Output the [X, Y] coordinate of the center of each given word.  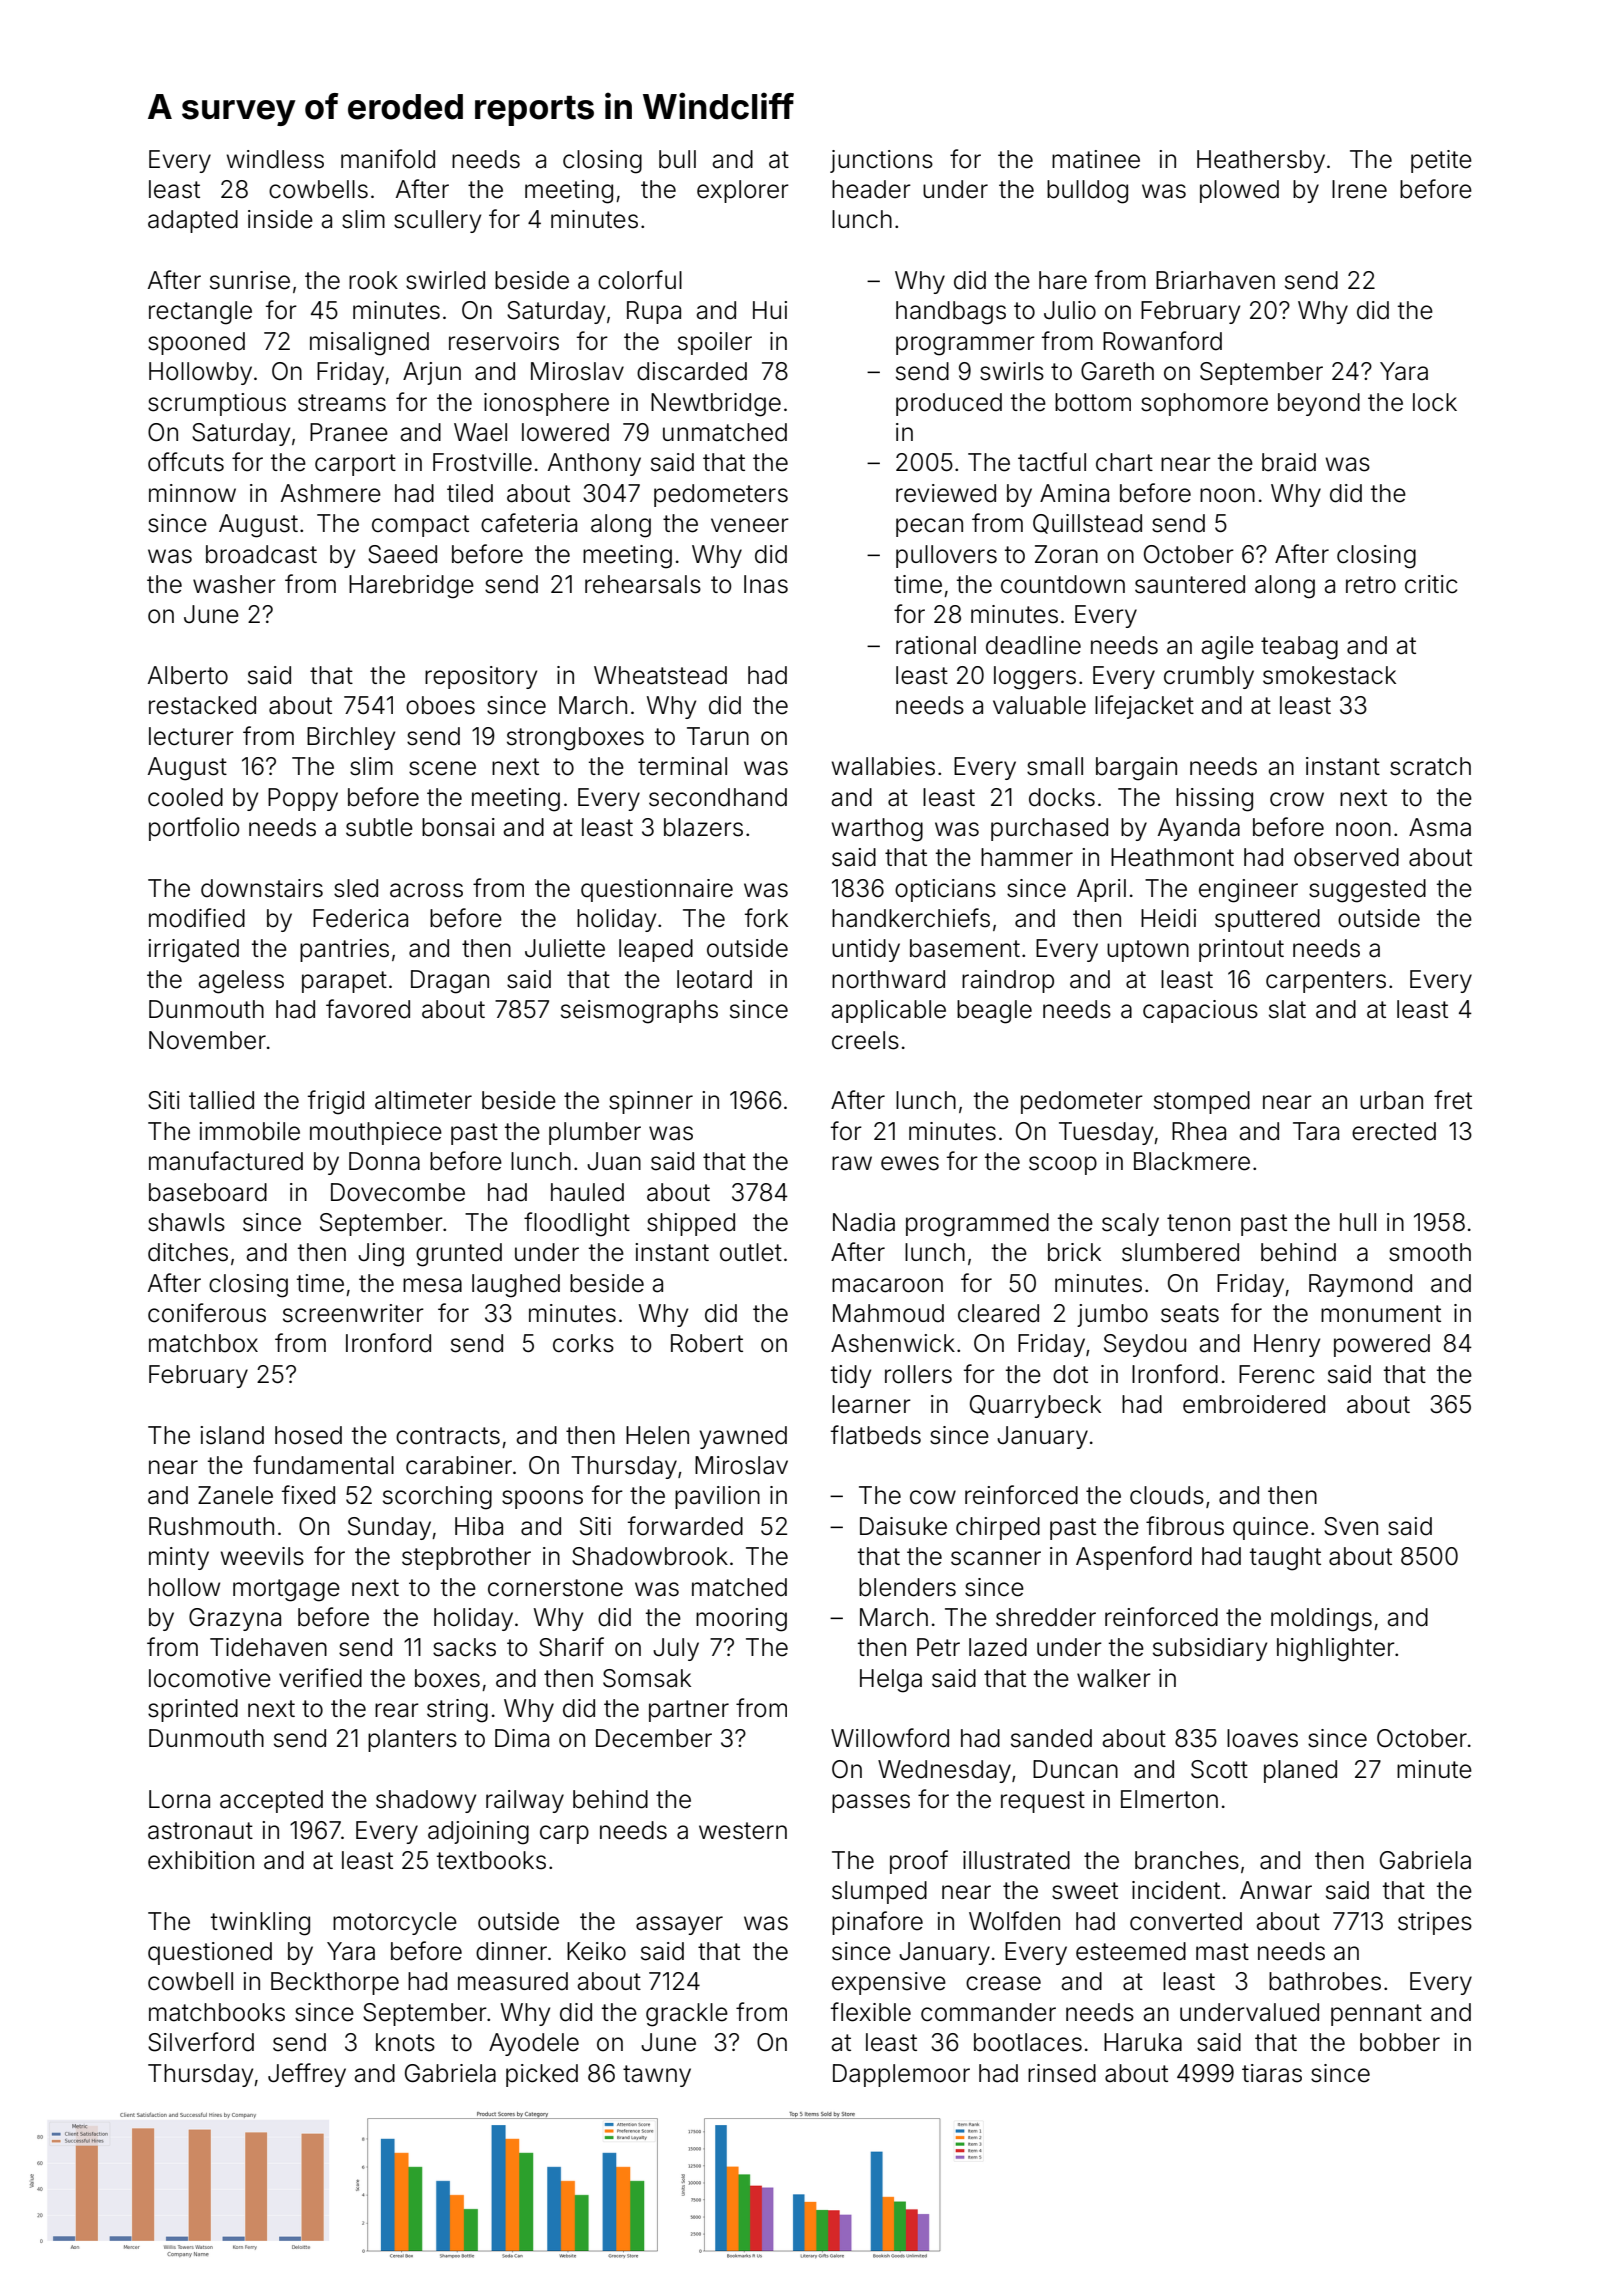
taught [1285, 1559]
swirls [1012, 371]
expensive [889, 1983]
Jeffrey [307, 2075]
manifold [388, 159]
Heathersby [1261, 161]
